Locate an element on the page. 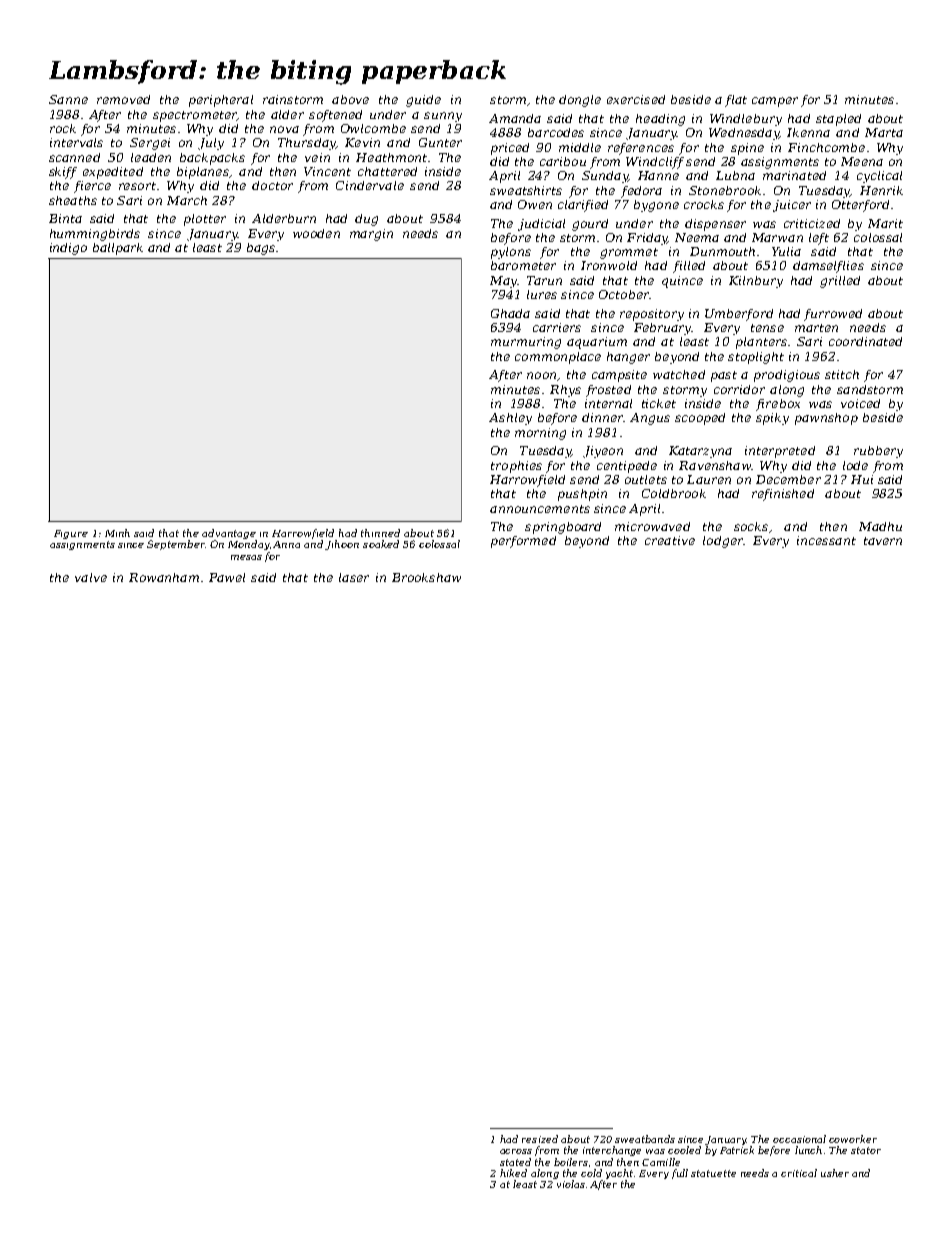  laser is located at coordinates (354, 577).
